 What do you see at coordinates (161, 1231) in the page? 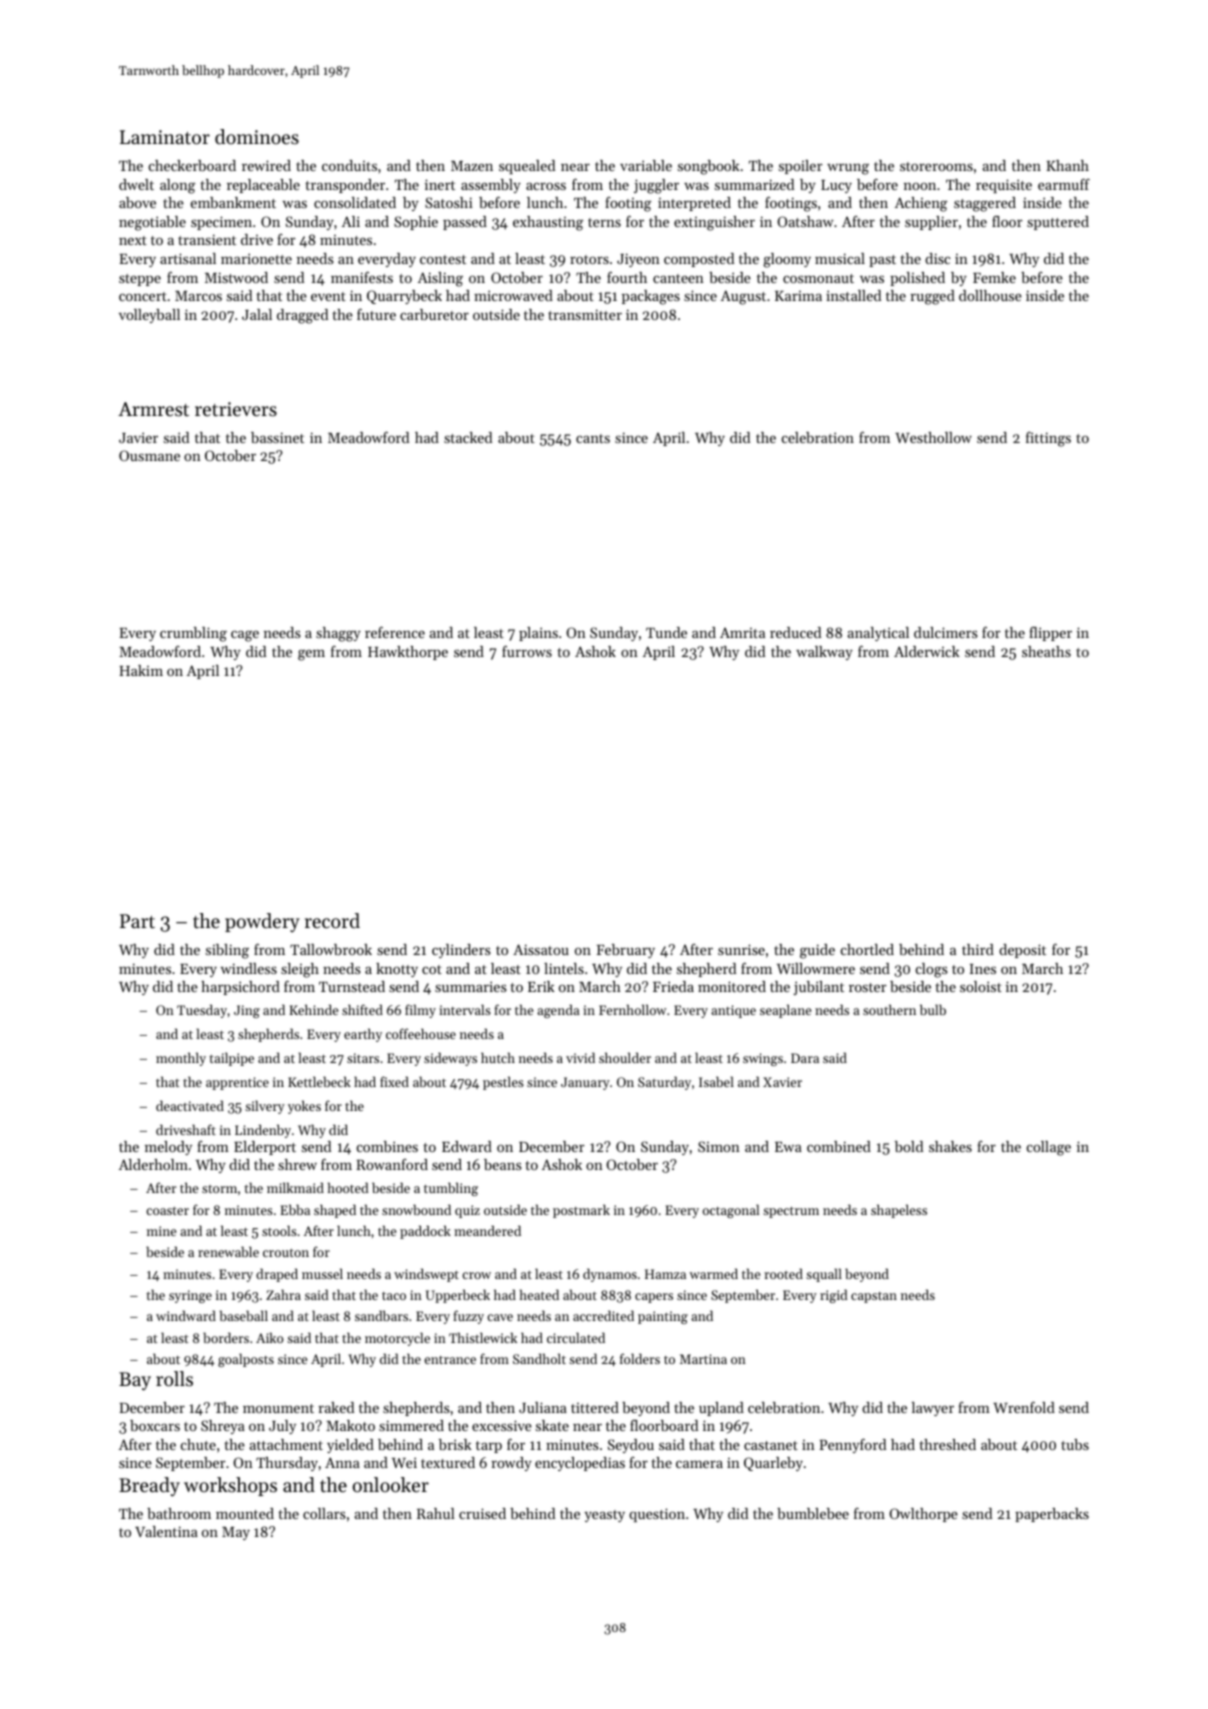
I see `mine` at bounding box center [161, 1231].
